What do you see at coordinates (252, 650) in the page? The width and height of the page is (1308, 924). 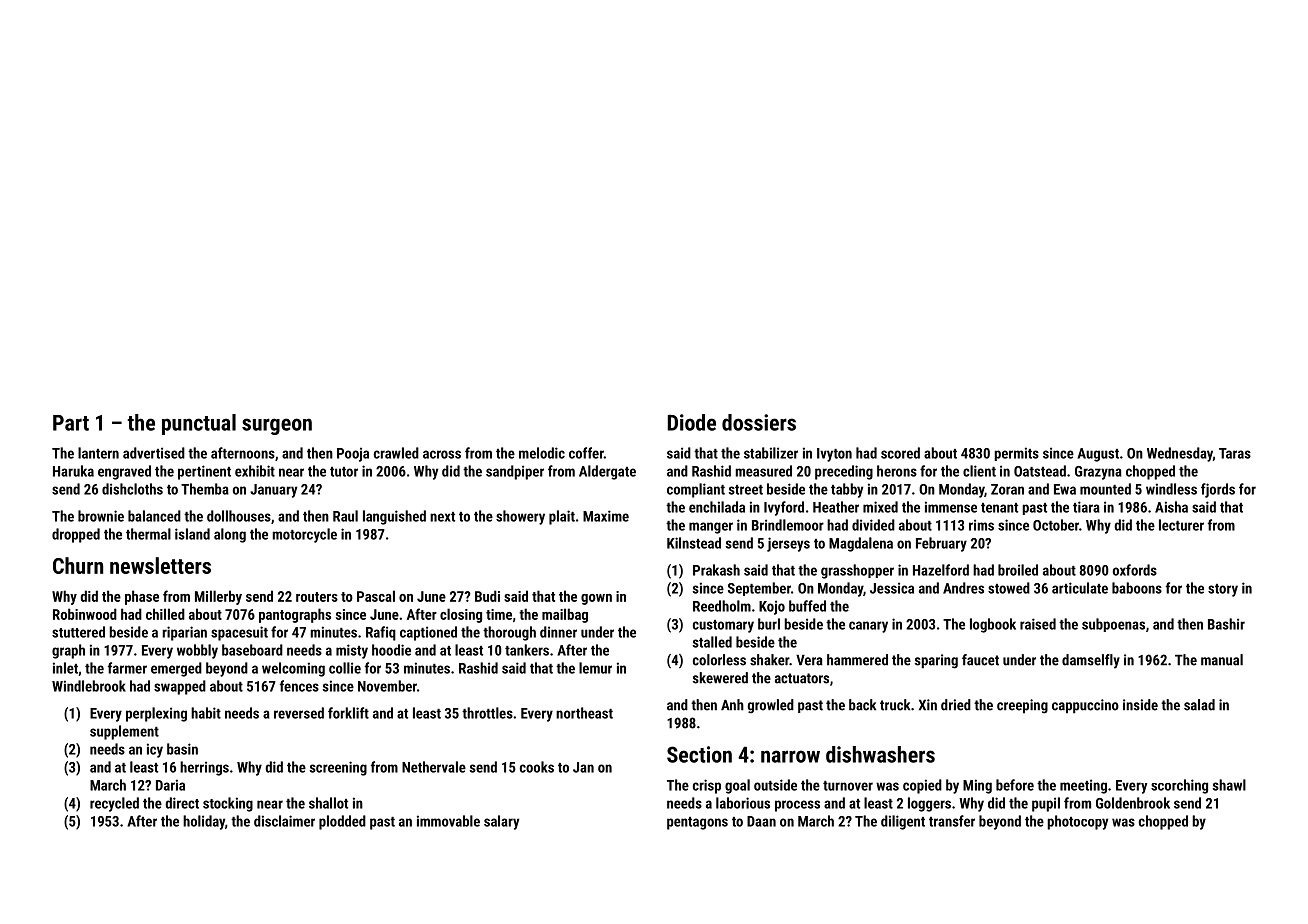 I see `baseboard` at bounding box center [252, 650].
